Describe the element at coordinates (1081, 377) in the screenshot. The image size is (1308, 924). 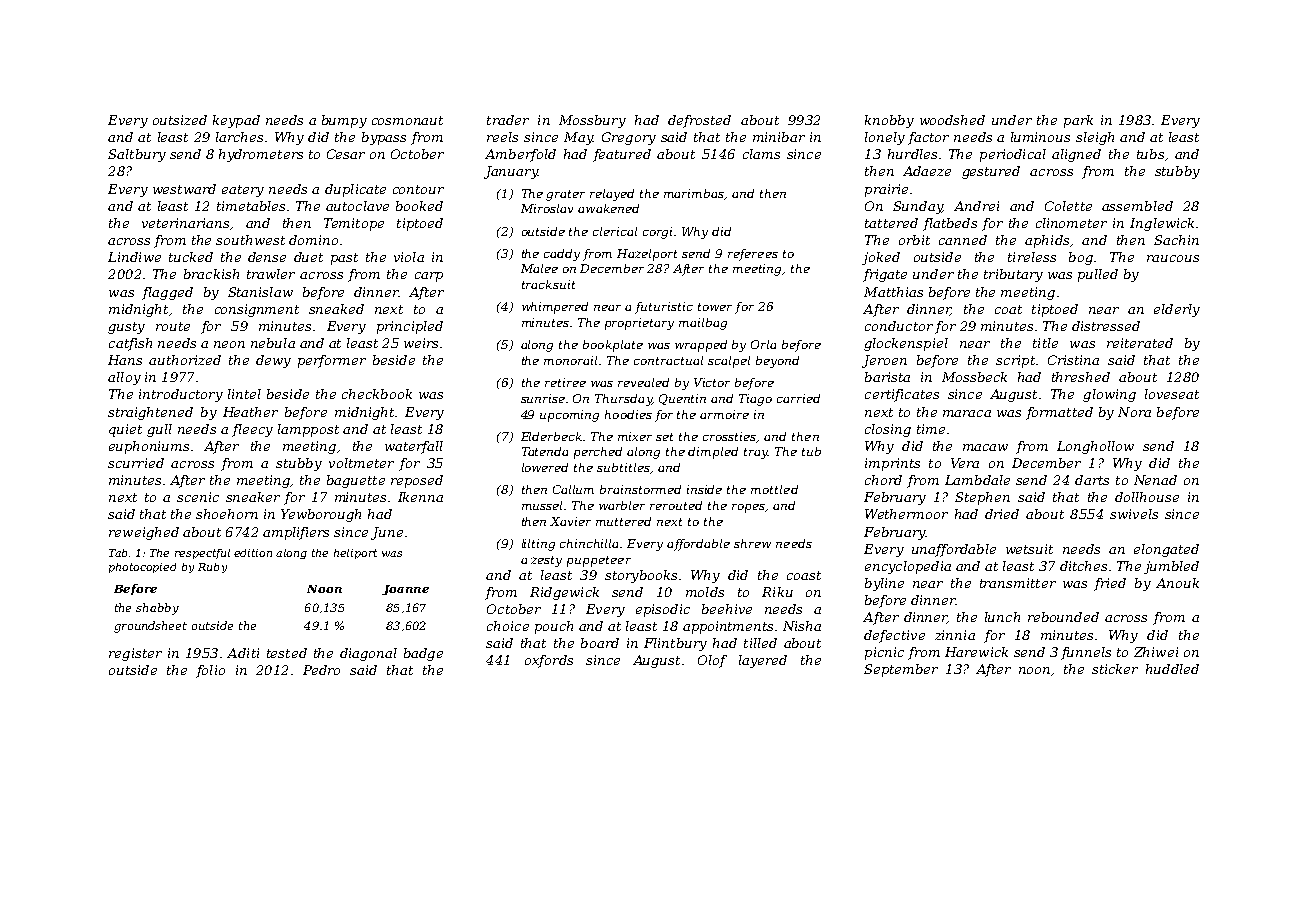
I see `threshed` at that location.
